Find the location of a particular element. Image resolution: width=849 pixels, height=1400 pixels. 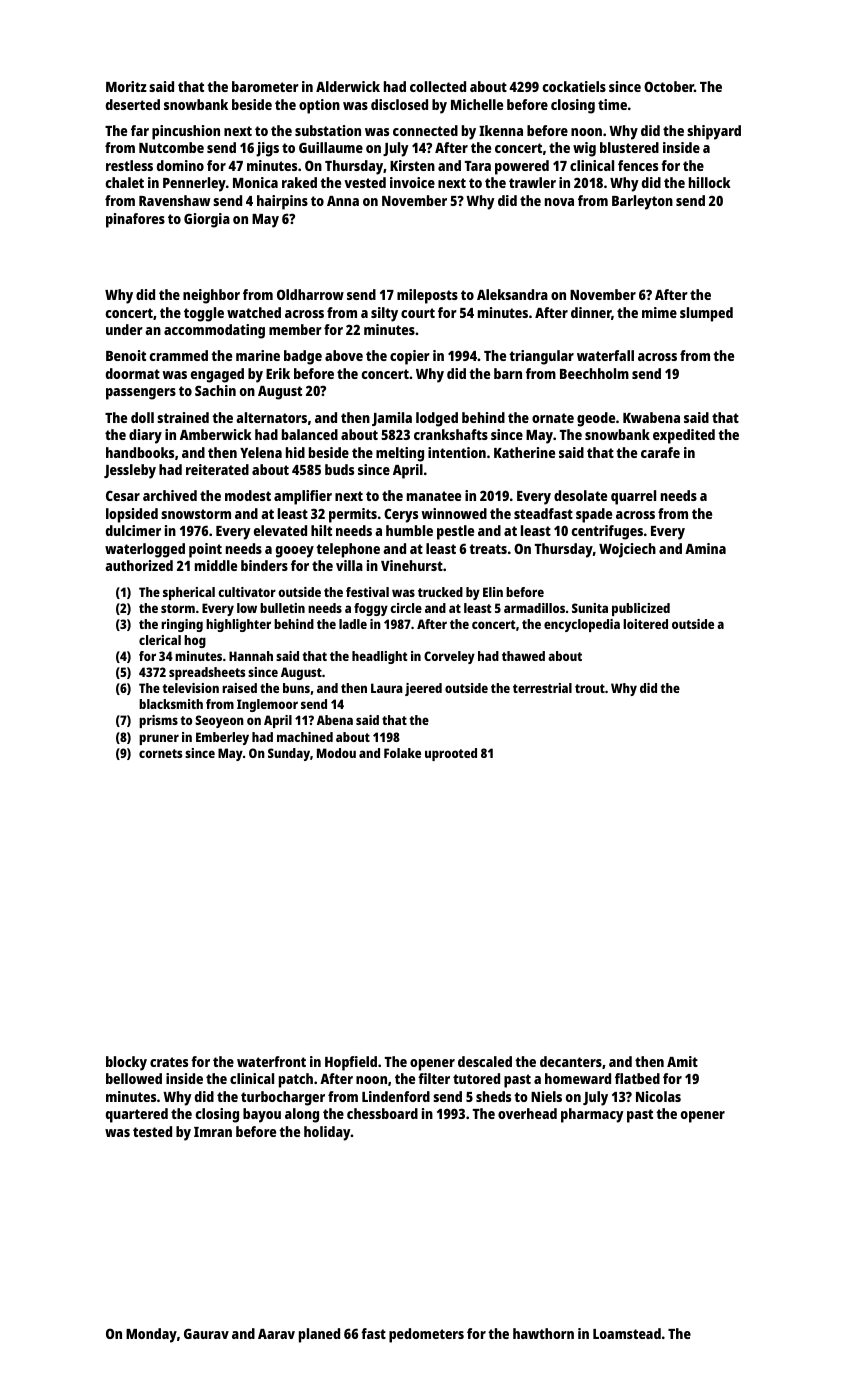

trout is located at coordinates (590, 688).
